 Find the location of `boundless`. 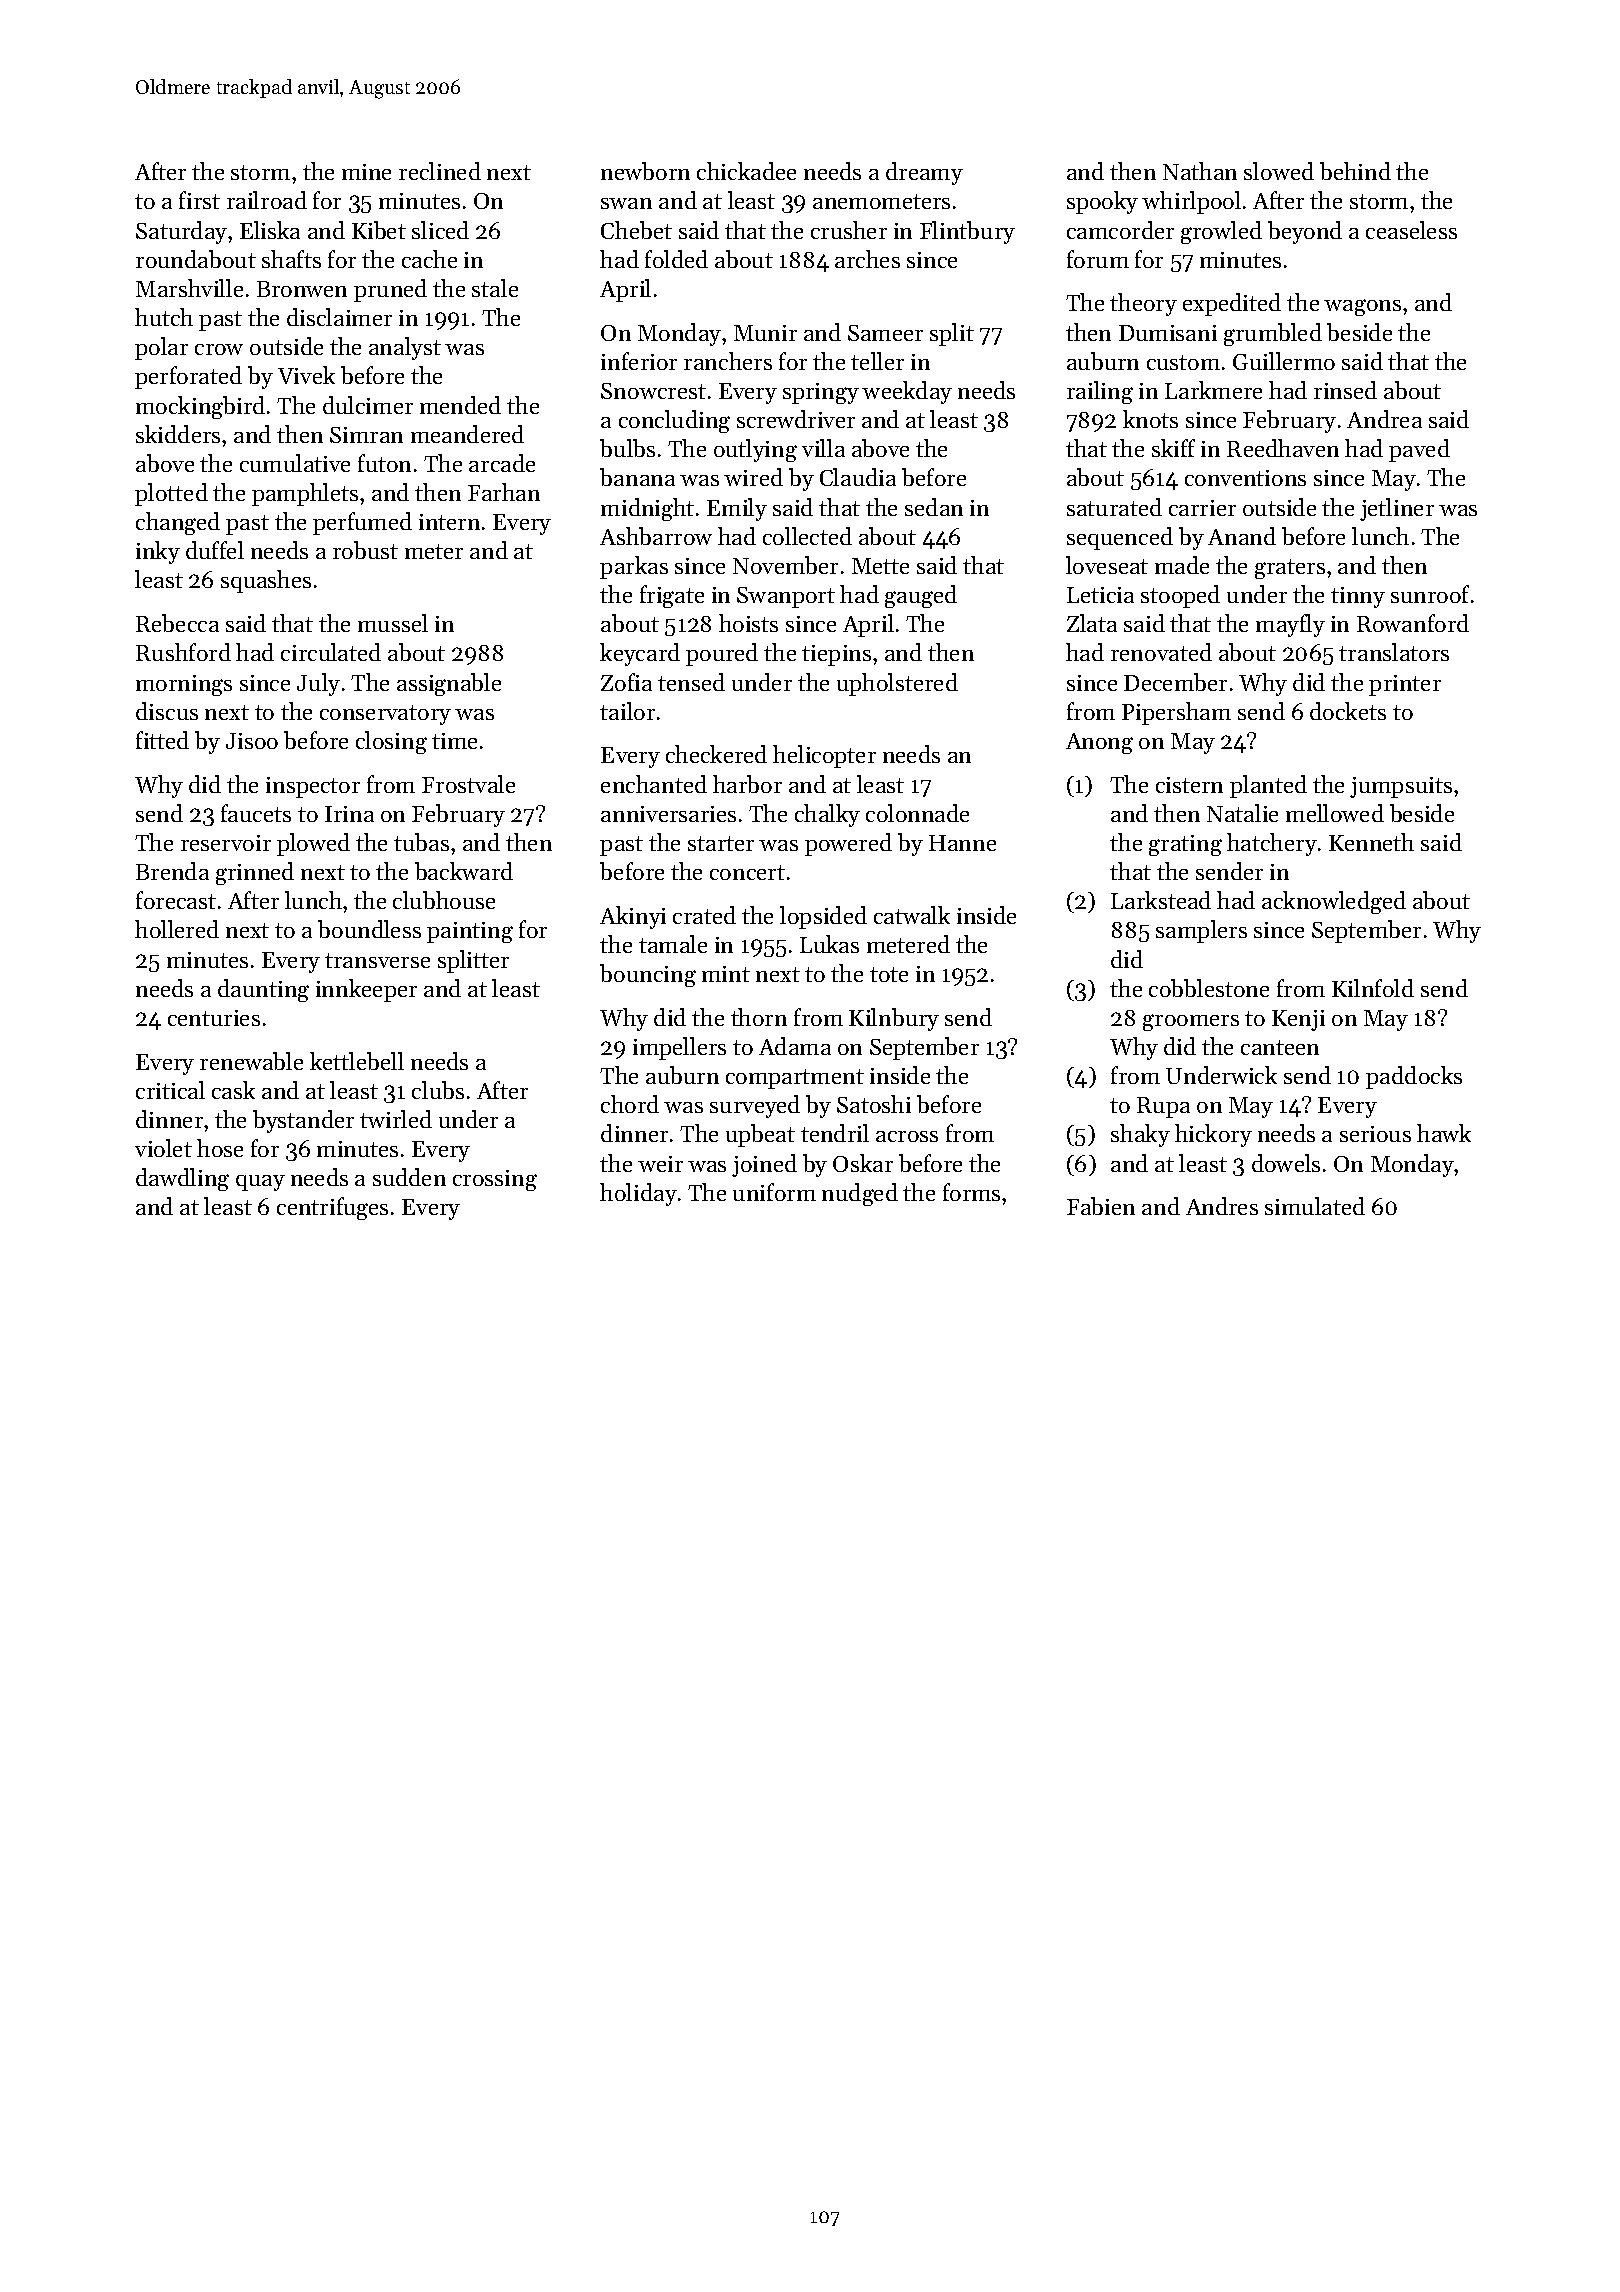

boundless is located at coordinates (369, 929).
